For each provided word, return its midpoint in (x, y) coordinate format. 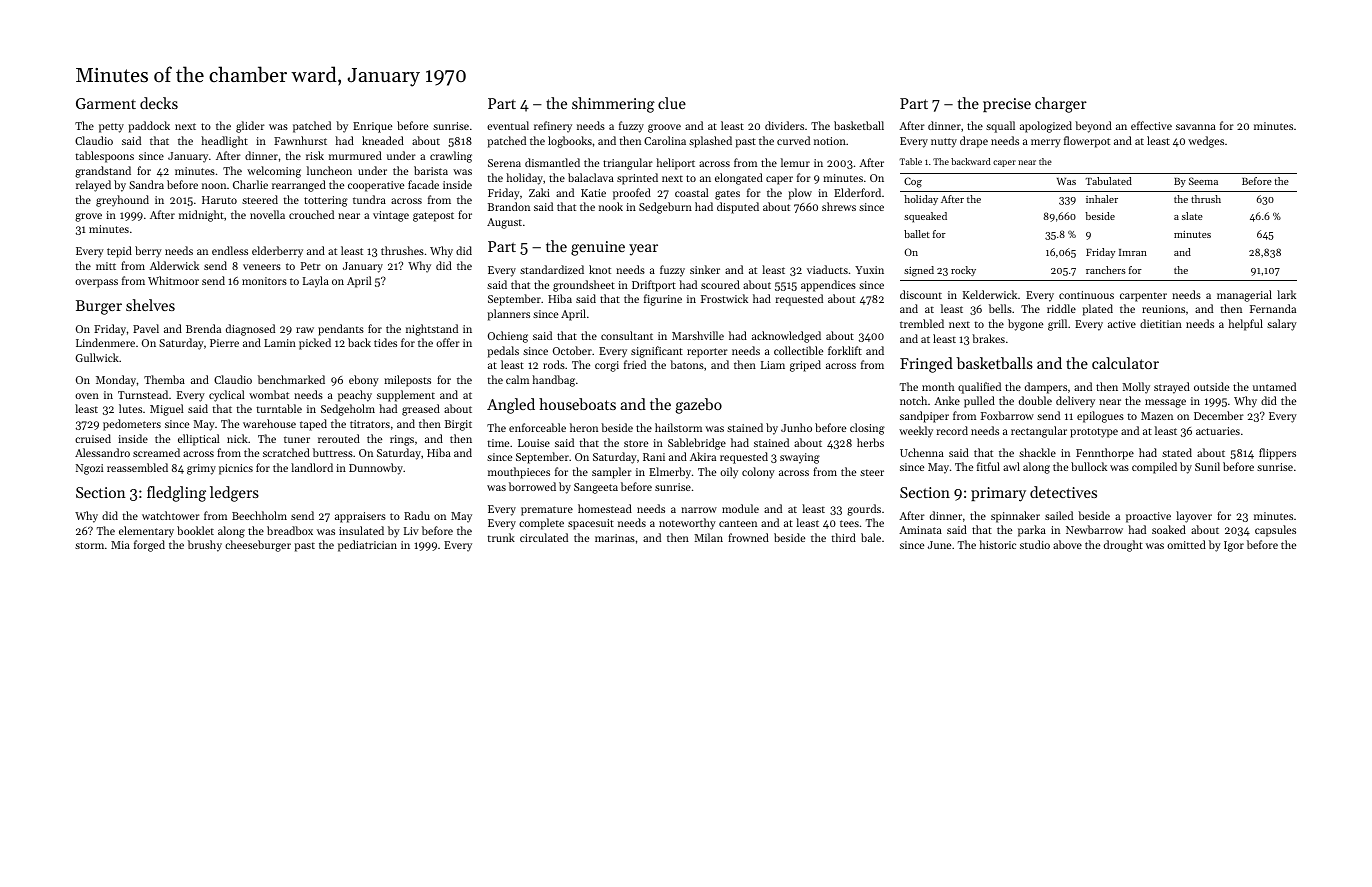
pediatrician (367, 546)
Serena (504, 163)
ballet (917, 234)
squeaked (925, 217)
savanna (1196, 127)
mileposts (407, 381)
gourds (864, 510)
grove (88, 217)
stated (1177, 452)
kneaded (383, 140)
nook (611, 206)
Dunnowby (376, 469)
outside (1211, 386)
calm (517, 379)
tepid (119, 252)
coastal (692, 192)
